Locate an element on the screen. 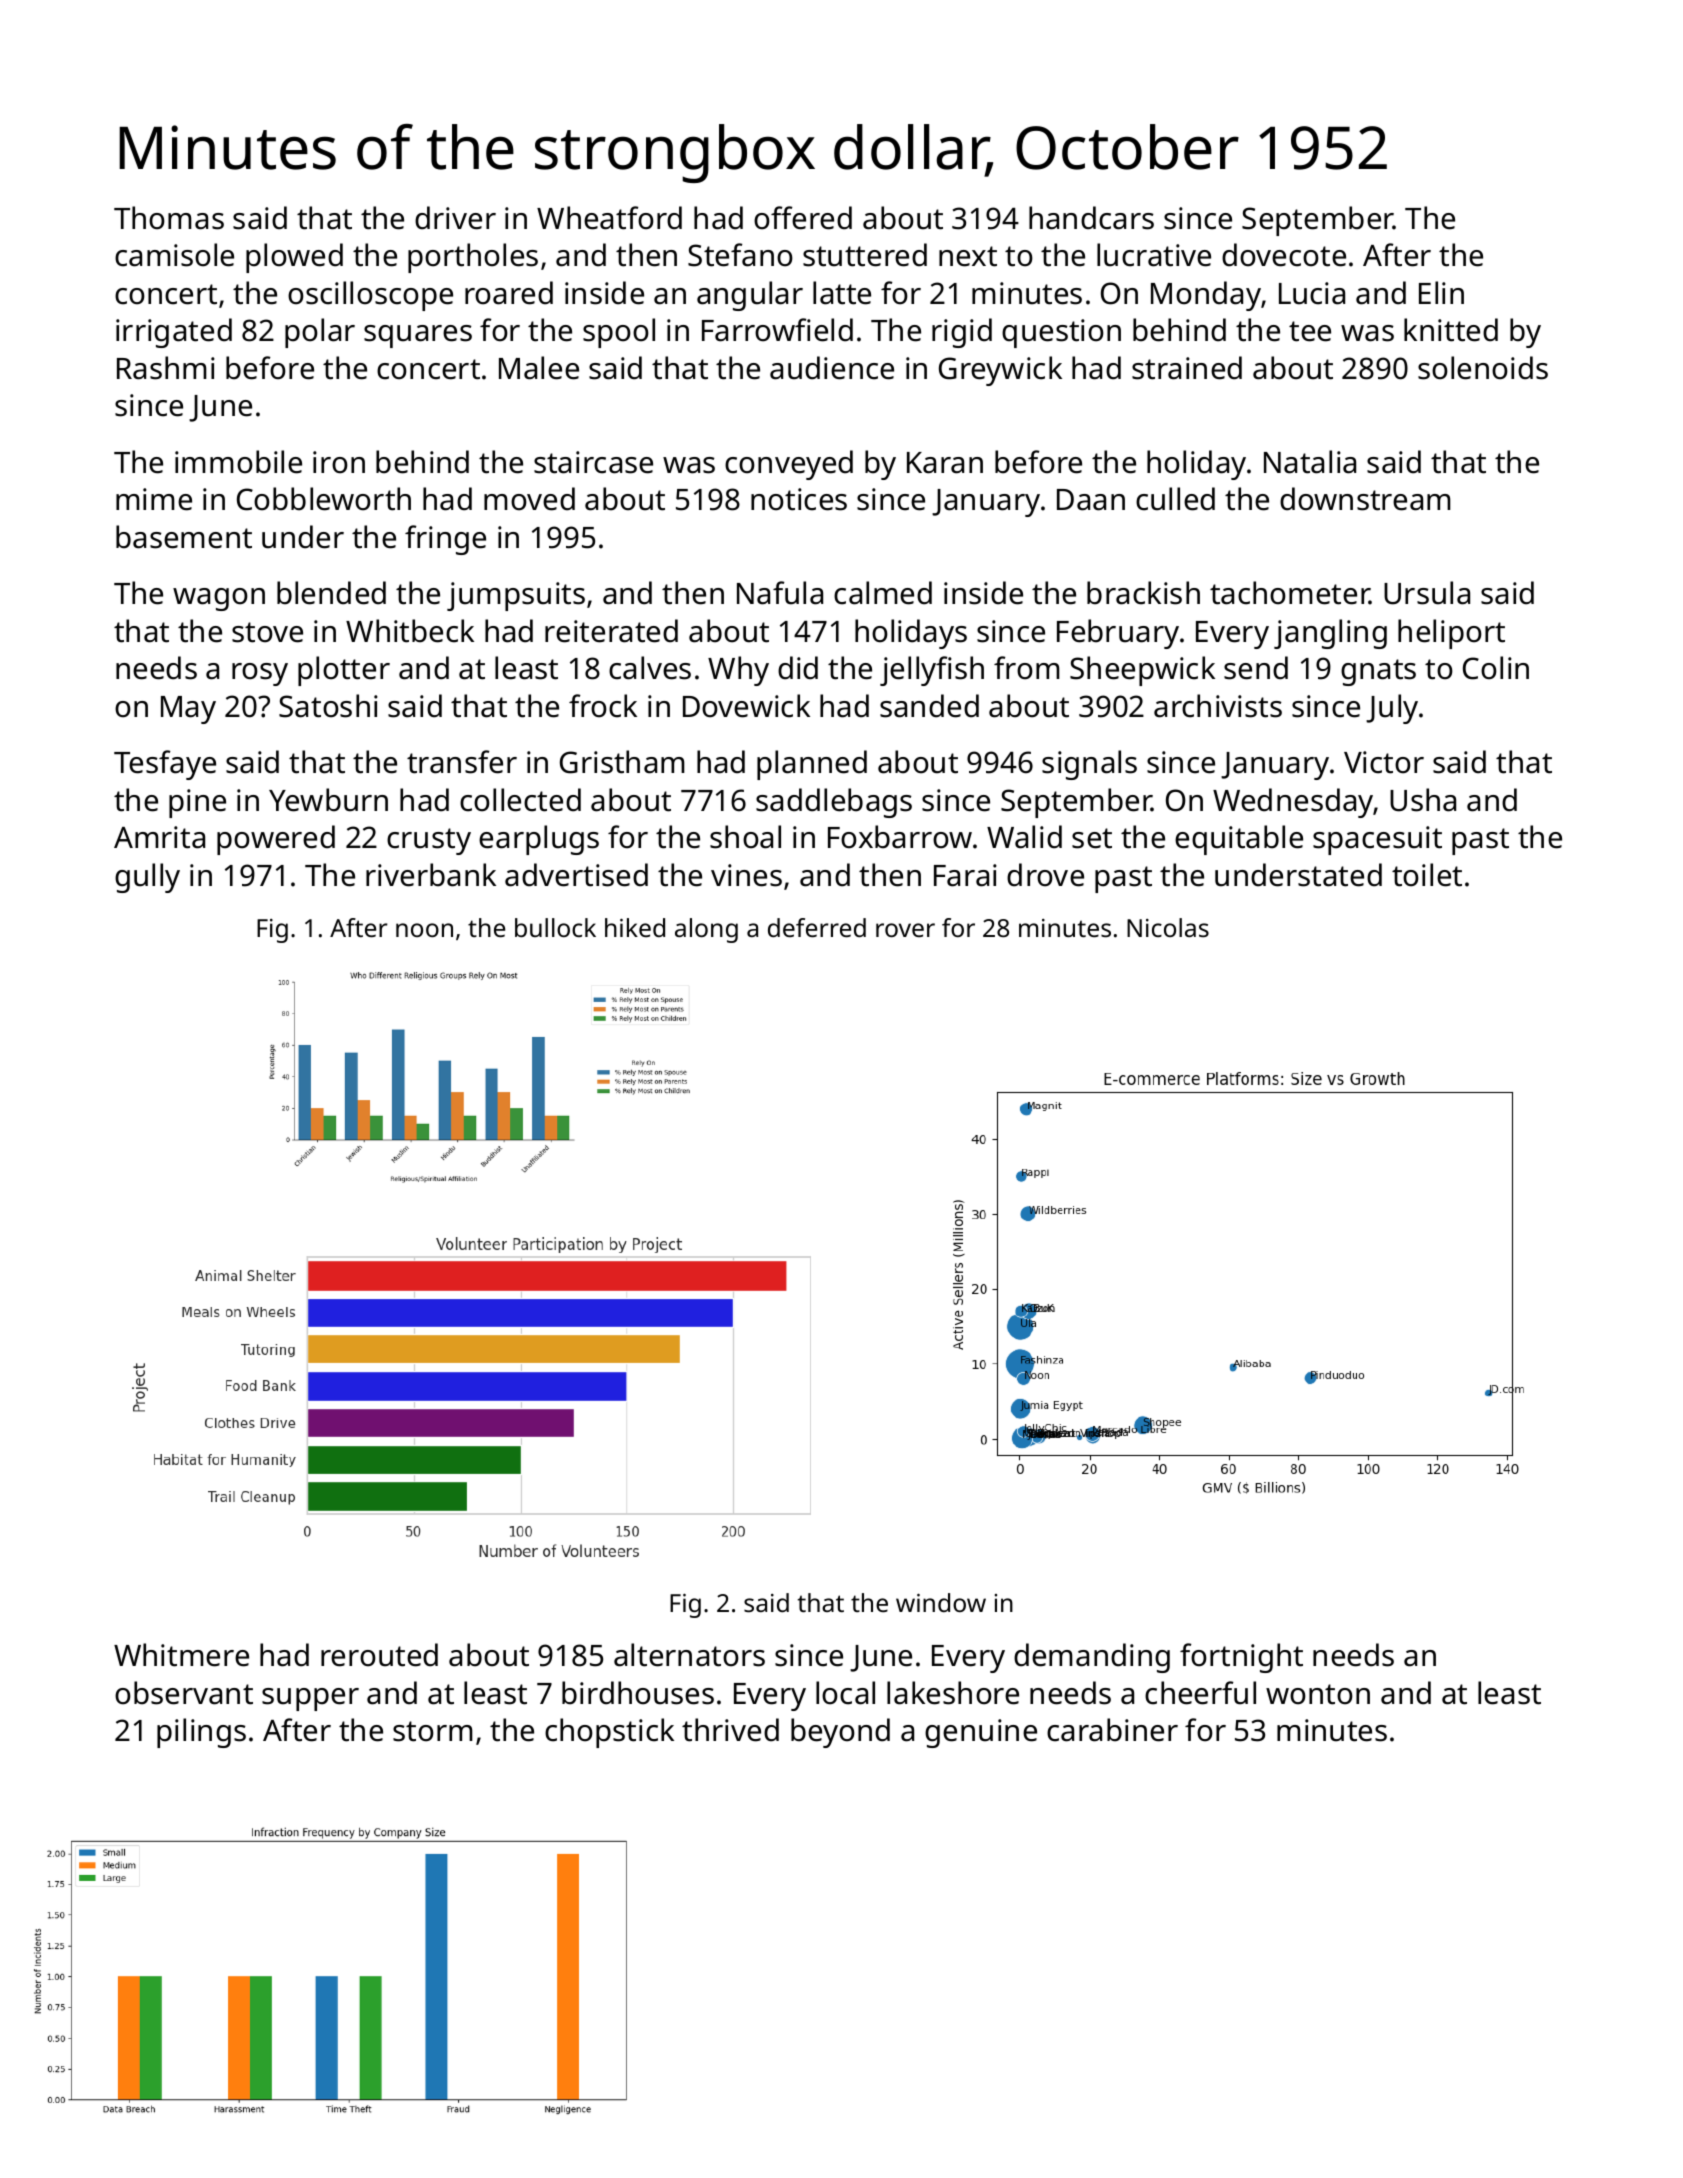 The image size is (1683, 2178). irrigated is located at coordinates (174, 333).
